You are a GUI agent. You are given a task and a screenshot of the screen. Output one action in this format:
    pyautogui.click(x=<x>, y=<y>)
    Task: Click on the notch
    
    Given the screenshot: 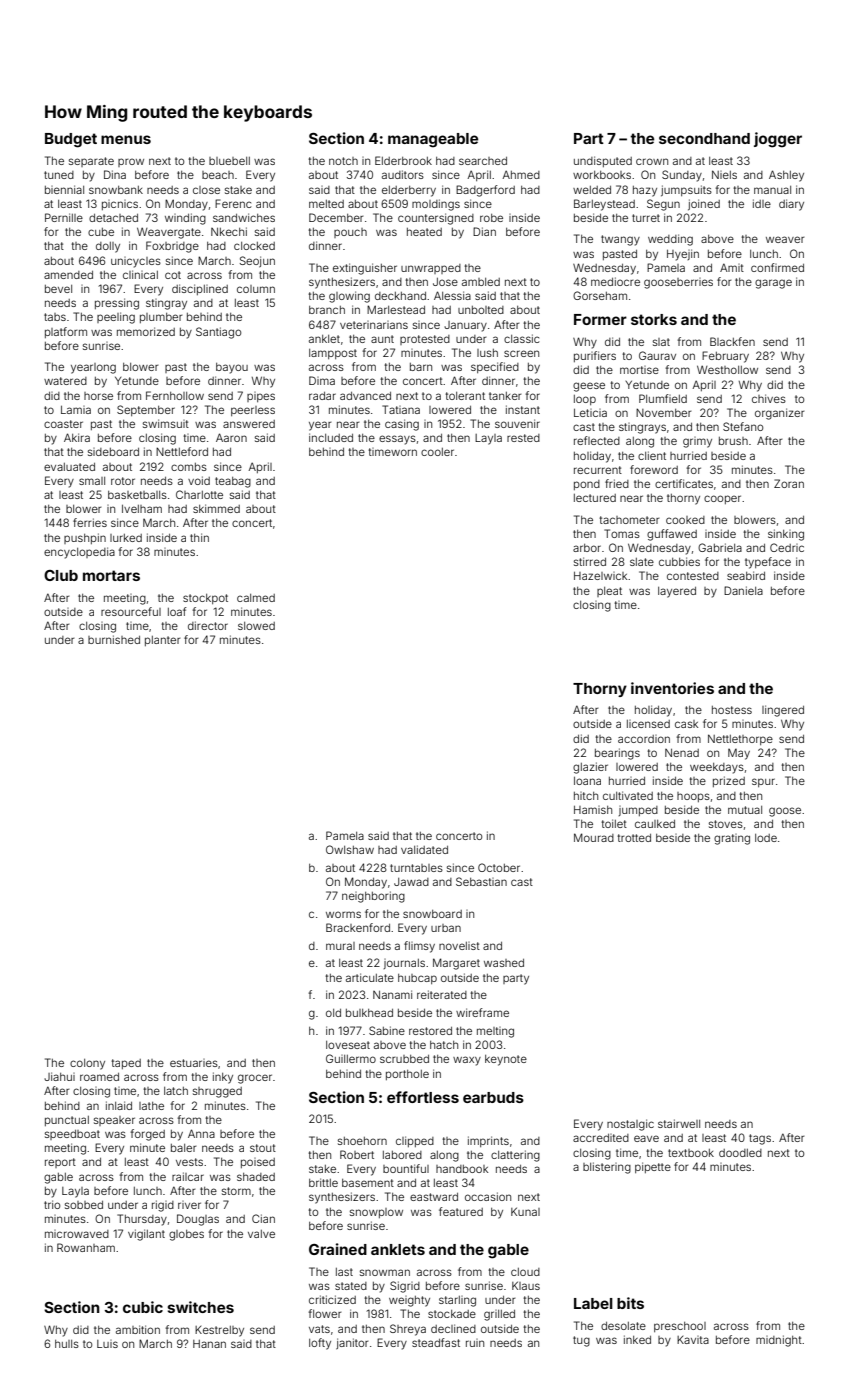 What is the action you would take?
    pyautogui.click(x=343, y=161)
